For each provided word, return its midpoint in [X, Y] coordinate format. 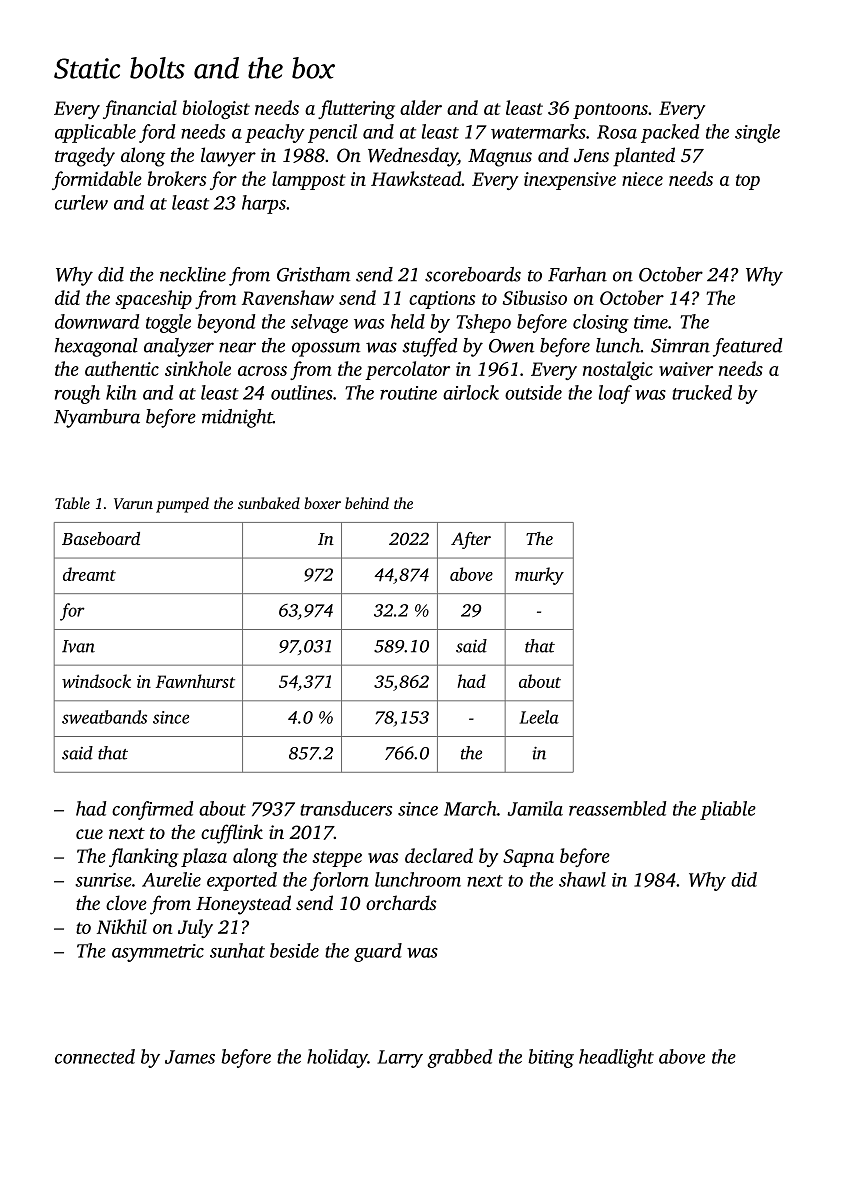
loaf [615, 394]
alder [421, 107]
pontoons [610, 111]
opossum [326, 349]
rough [77, 394]
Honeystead [243, 905]
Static [87, 68]
